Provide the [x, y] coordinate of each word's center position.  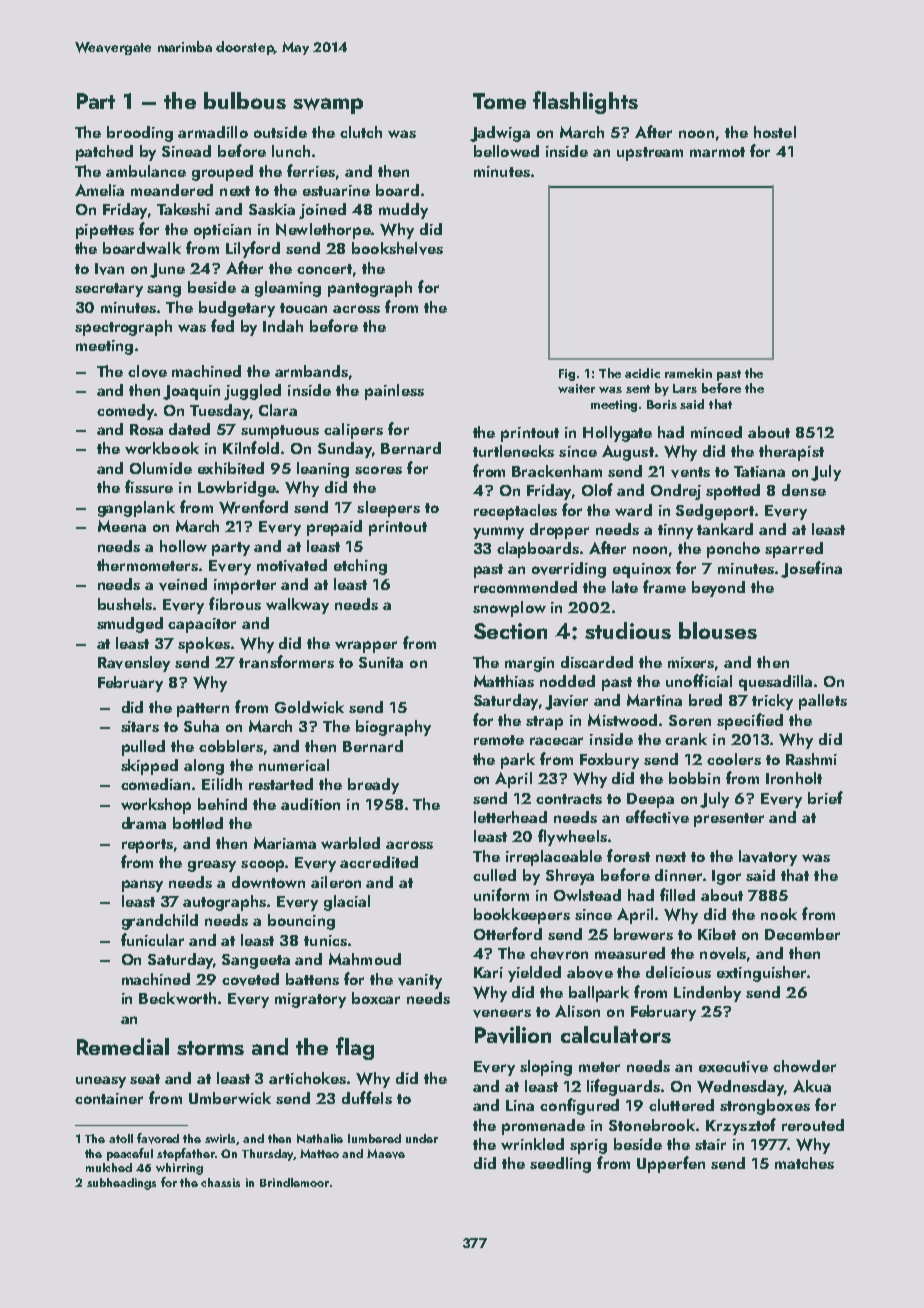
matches [804, 1163]
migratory [310, 1000]
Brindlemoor [294, 1182]
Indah [283, 326]
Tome [499, 101]
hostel [775, 132]
